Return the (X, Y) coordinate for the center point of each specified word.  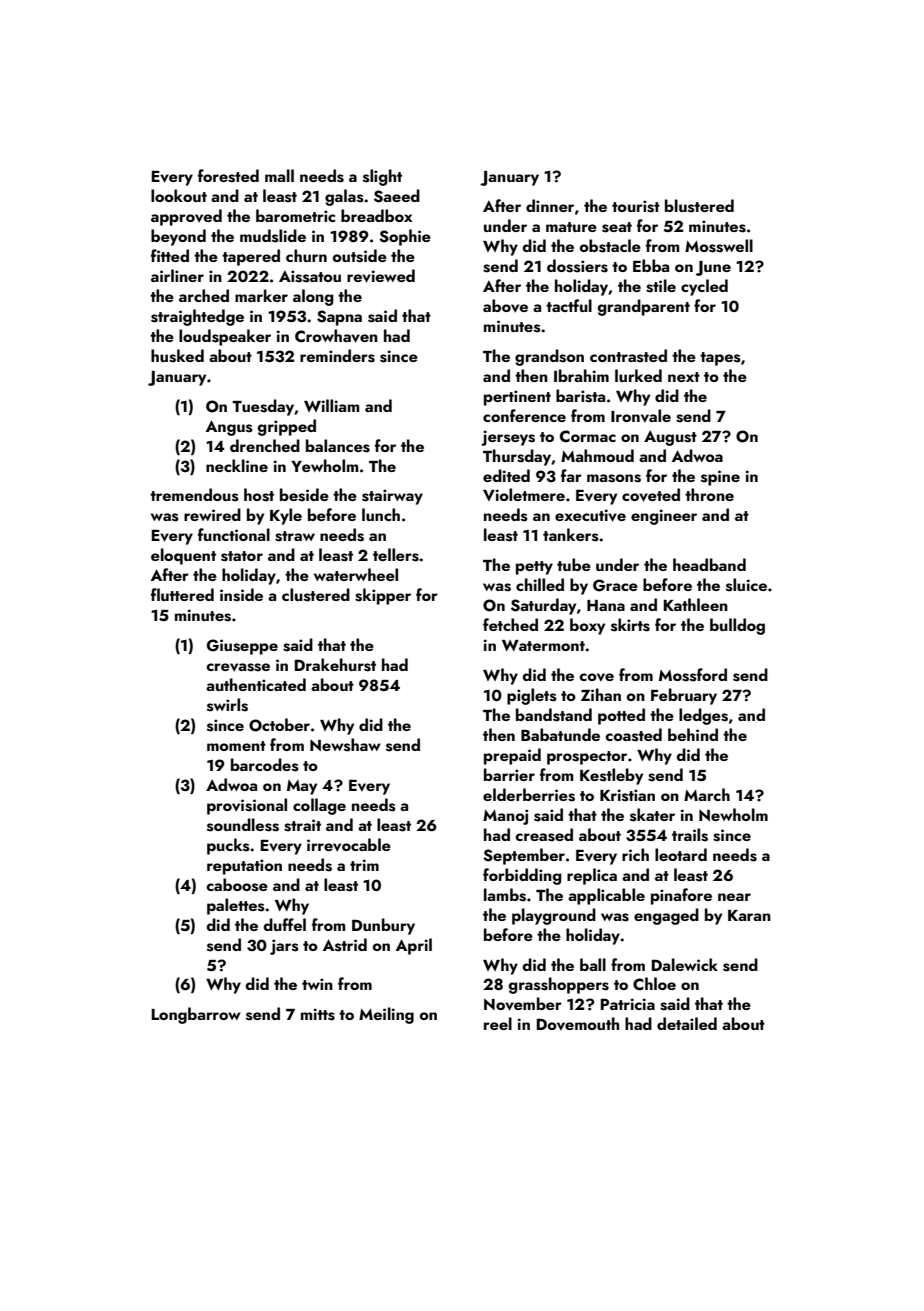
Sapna (339, 318)
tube (574, 564)
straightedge (197, 317)
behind (693, 734)
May (302, 787)
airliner (177, 275)
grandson (549, 357)
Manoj (505, 817)
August (670, 438)
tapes (720, 359)
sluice (746, 585)
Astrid (345, 945)
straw (295, 536)
